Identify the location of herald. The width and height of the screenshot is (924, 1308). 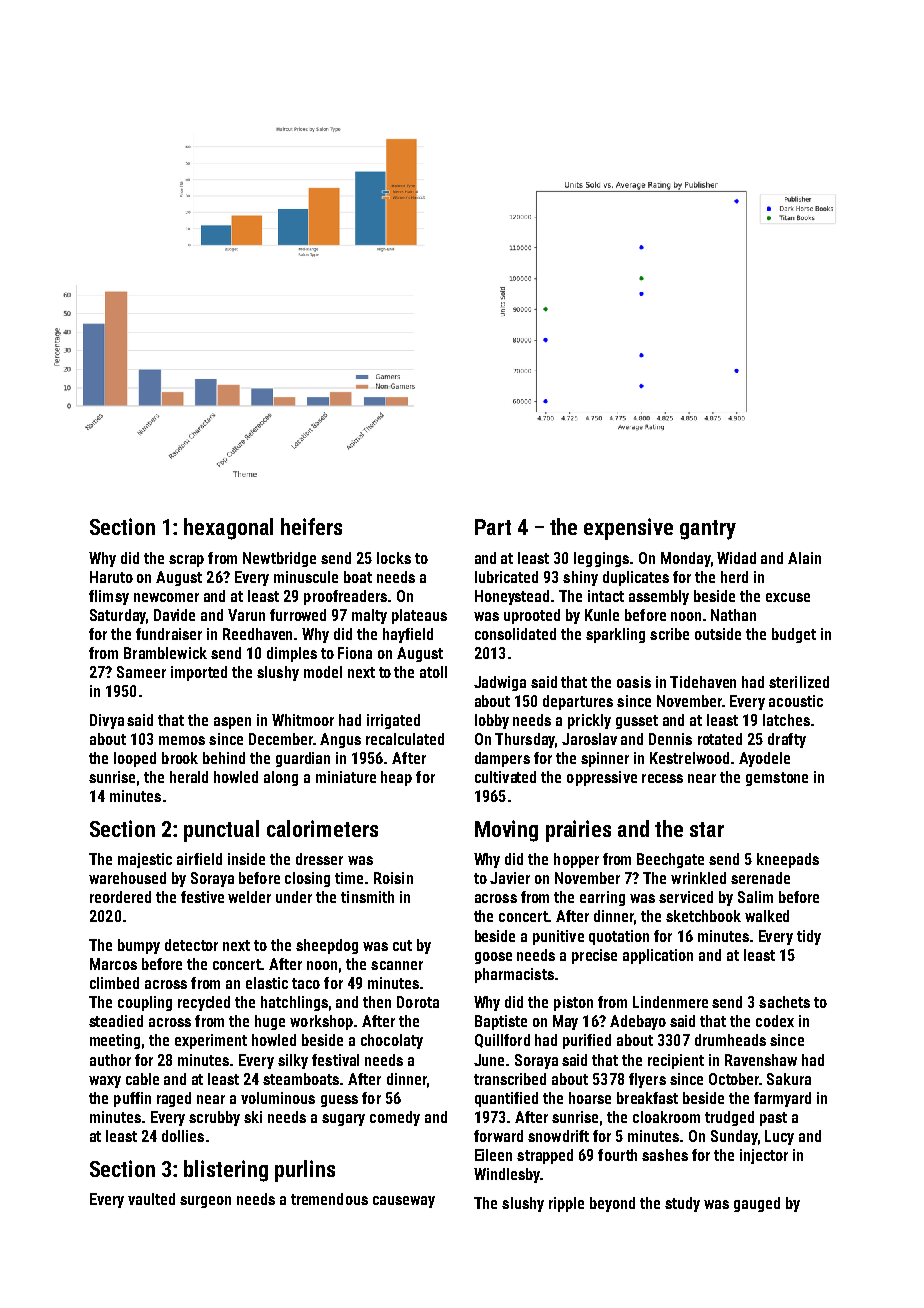
(189, 777).
